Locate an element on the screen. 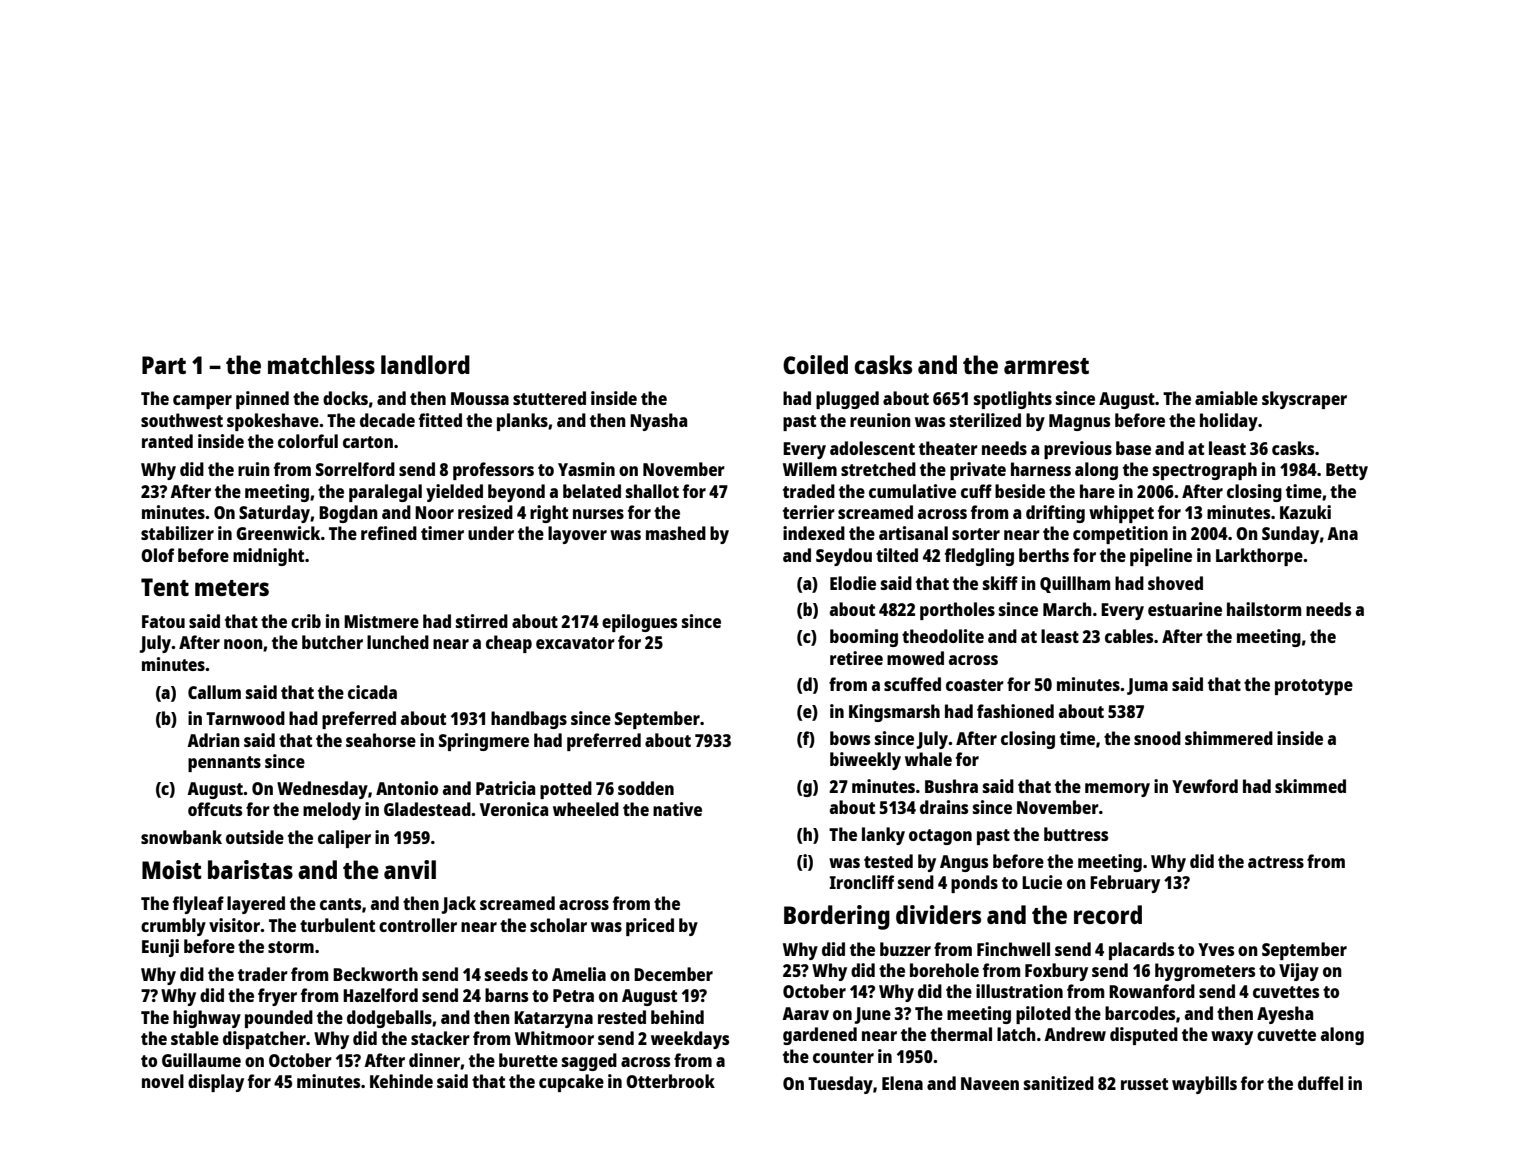 The width and height of the screenshot is (1515, 1171). Beckworth is located at coordinates (375, 974).
